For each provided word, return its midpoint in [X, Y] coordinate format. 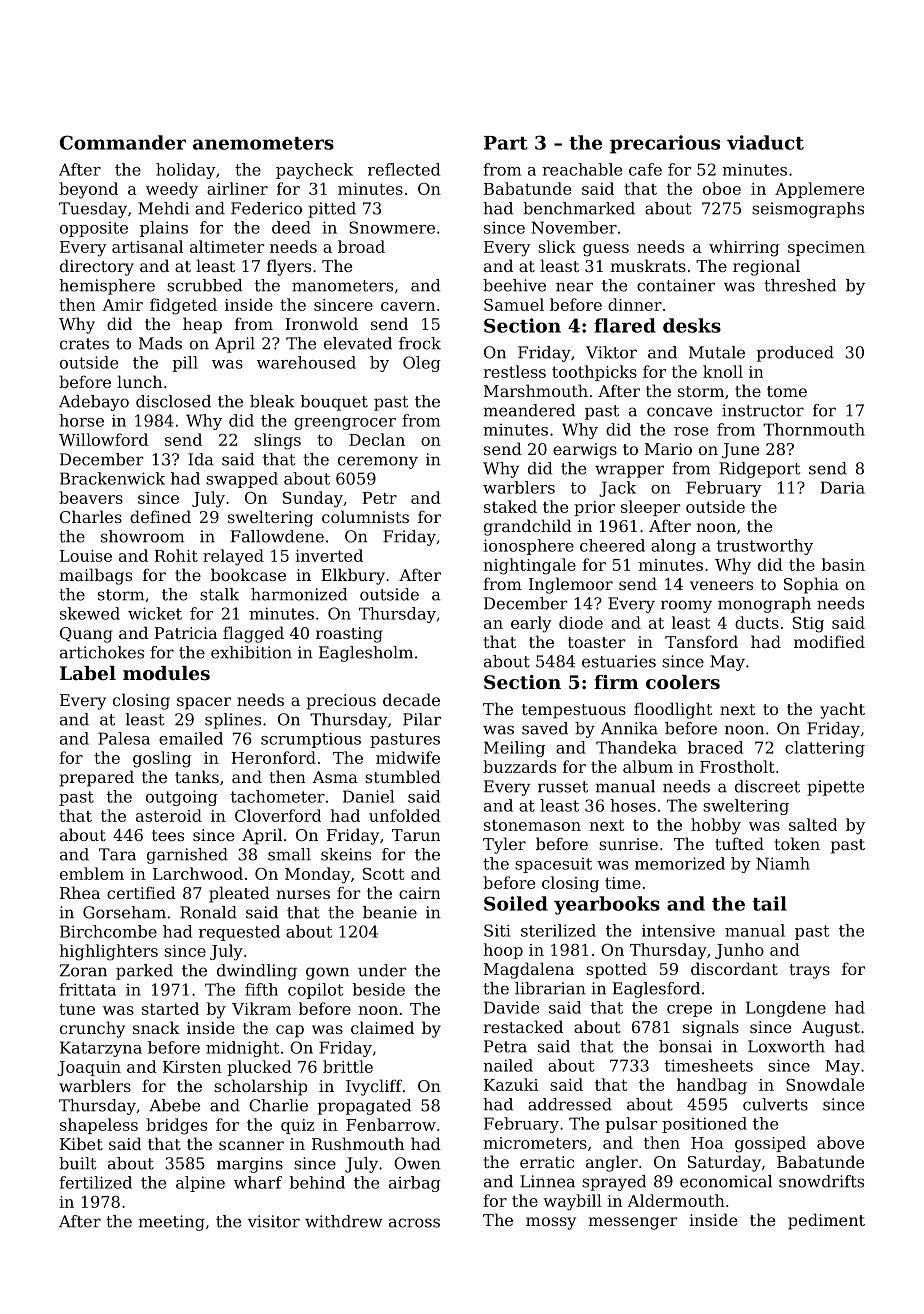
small [289, 854]
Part [506, 143]
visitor [274, 1221]
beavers [91, 497]
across [414, 1223]
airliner [237, 188]
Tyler [504, 845]
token [797, 843]
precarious [665, 144]
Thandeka [636, 747]
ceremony [378, 462]
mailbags [95, 576]
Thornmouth [814, 429]
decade [411, 699]
